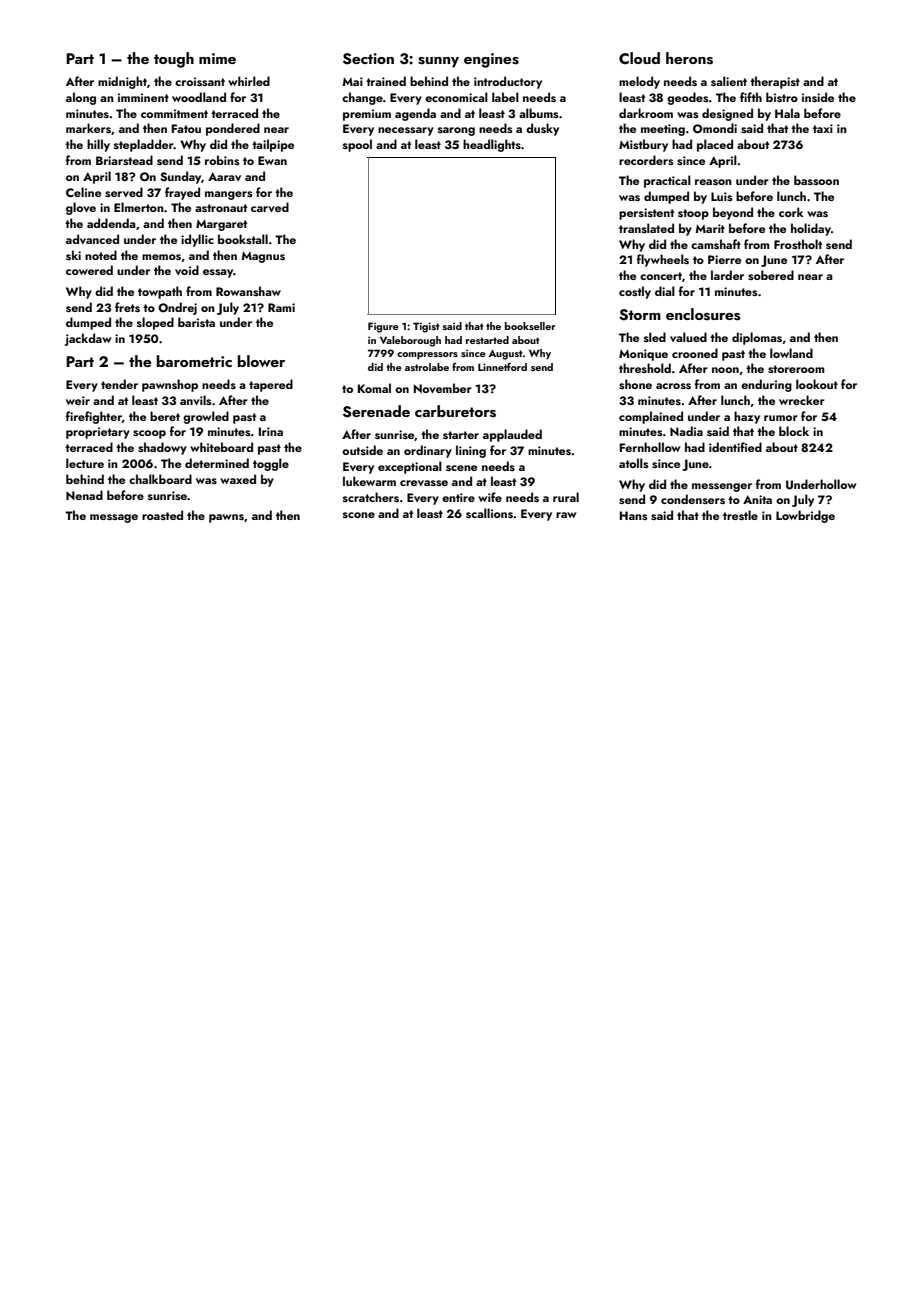 Image resolution: width=924 pixels, height=1308 pixels. I want to click on scone, so click(359, 515).
